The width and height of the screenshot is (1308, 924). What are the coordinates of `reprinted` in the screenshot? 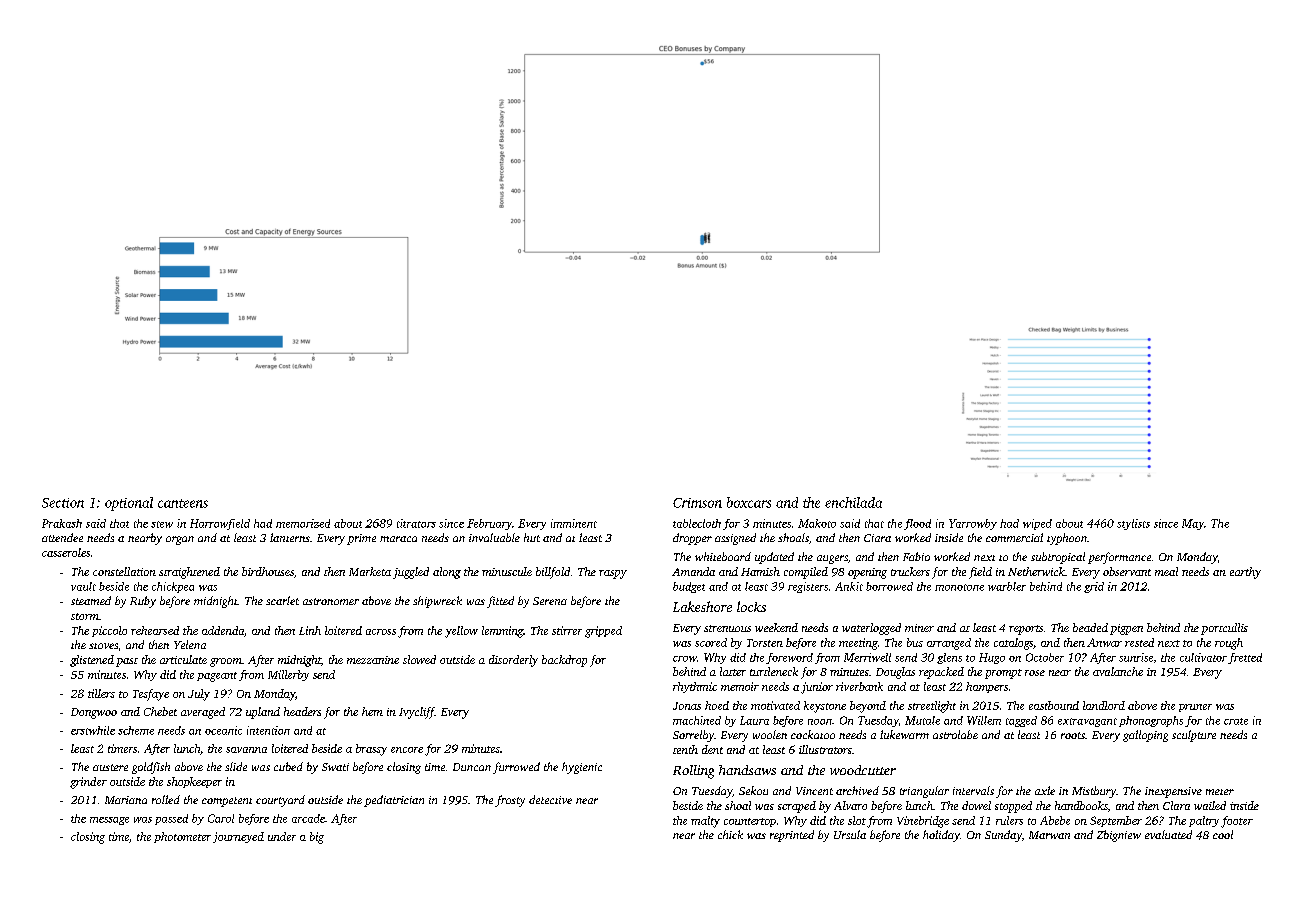 It's located at (792, 836).
